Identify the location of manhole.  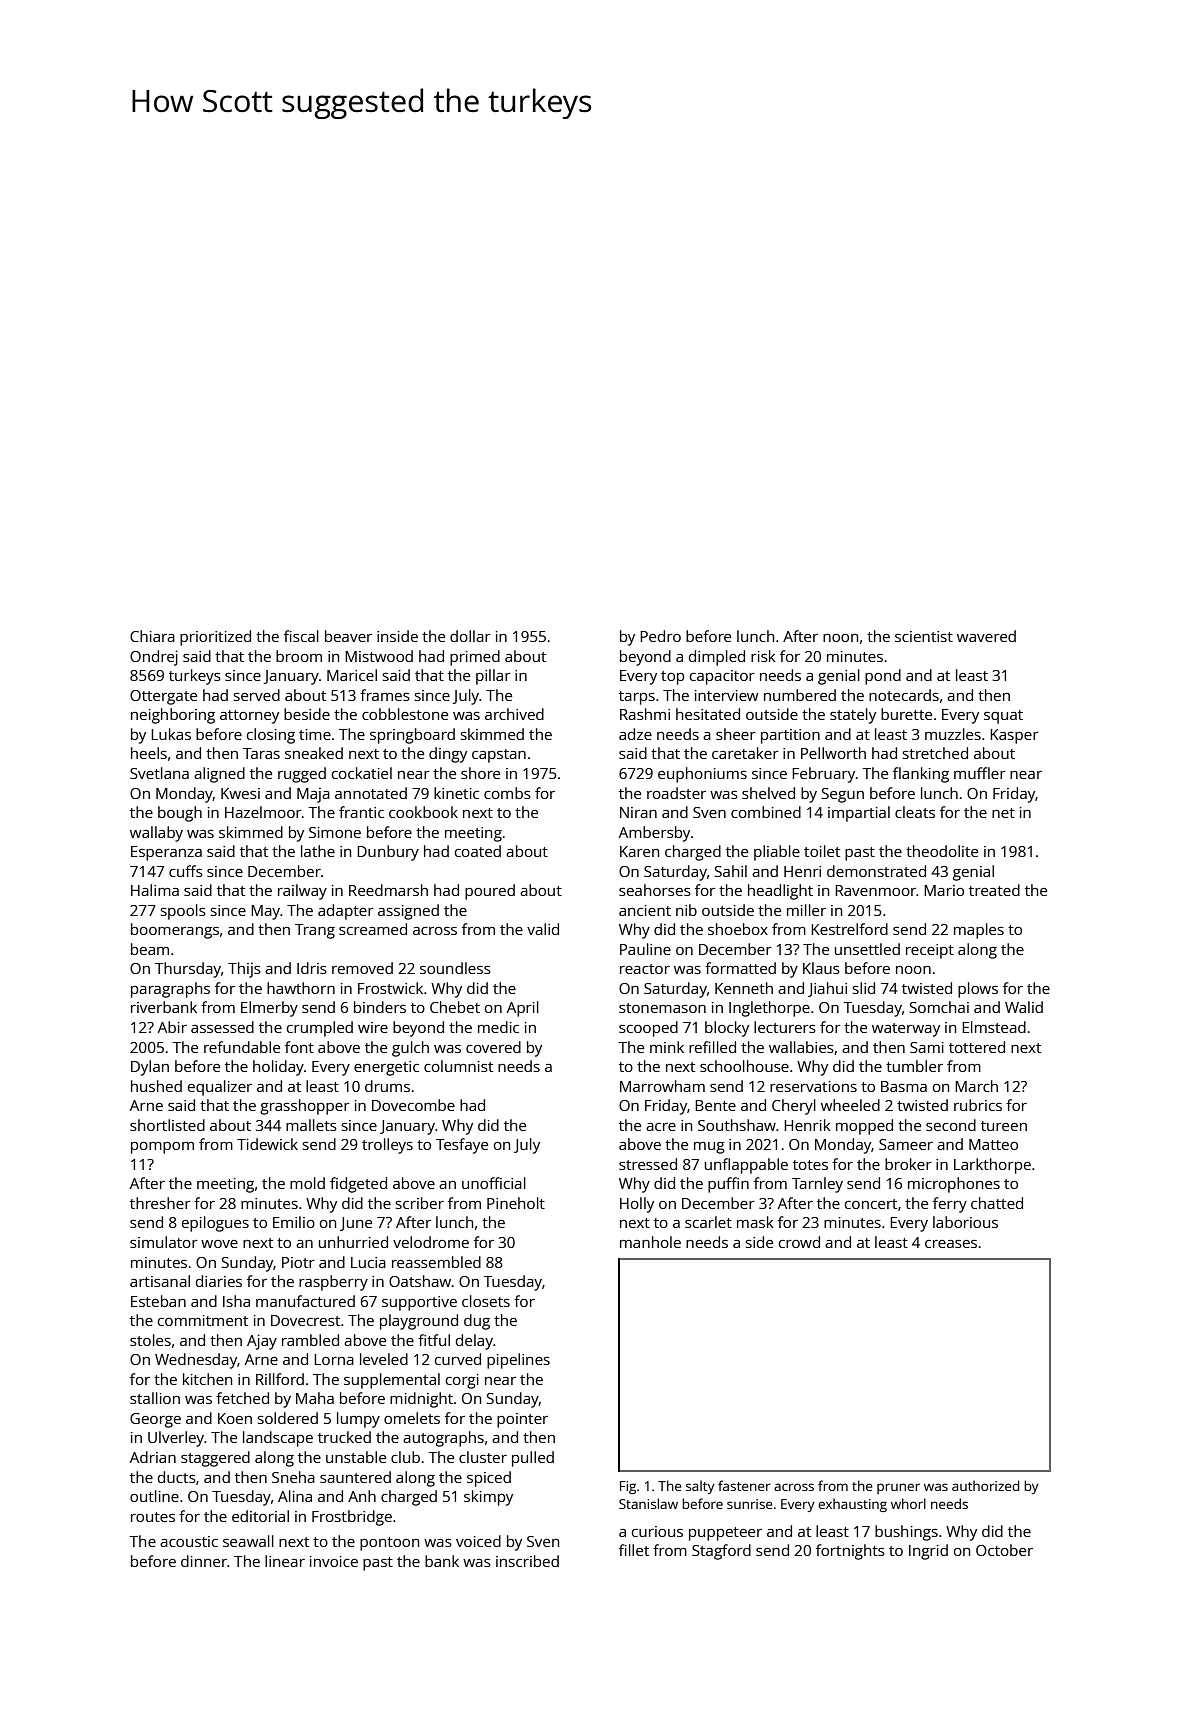
(650, 1242).
